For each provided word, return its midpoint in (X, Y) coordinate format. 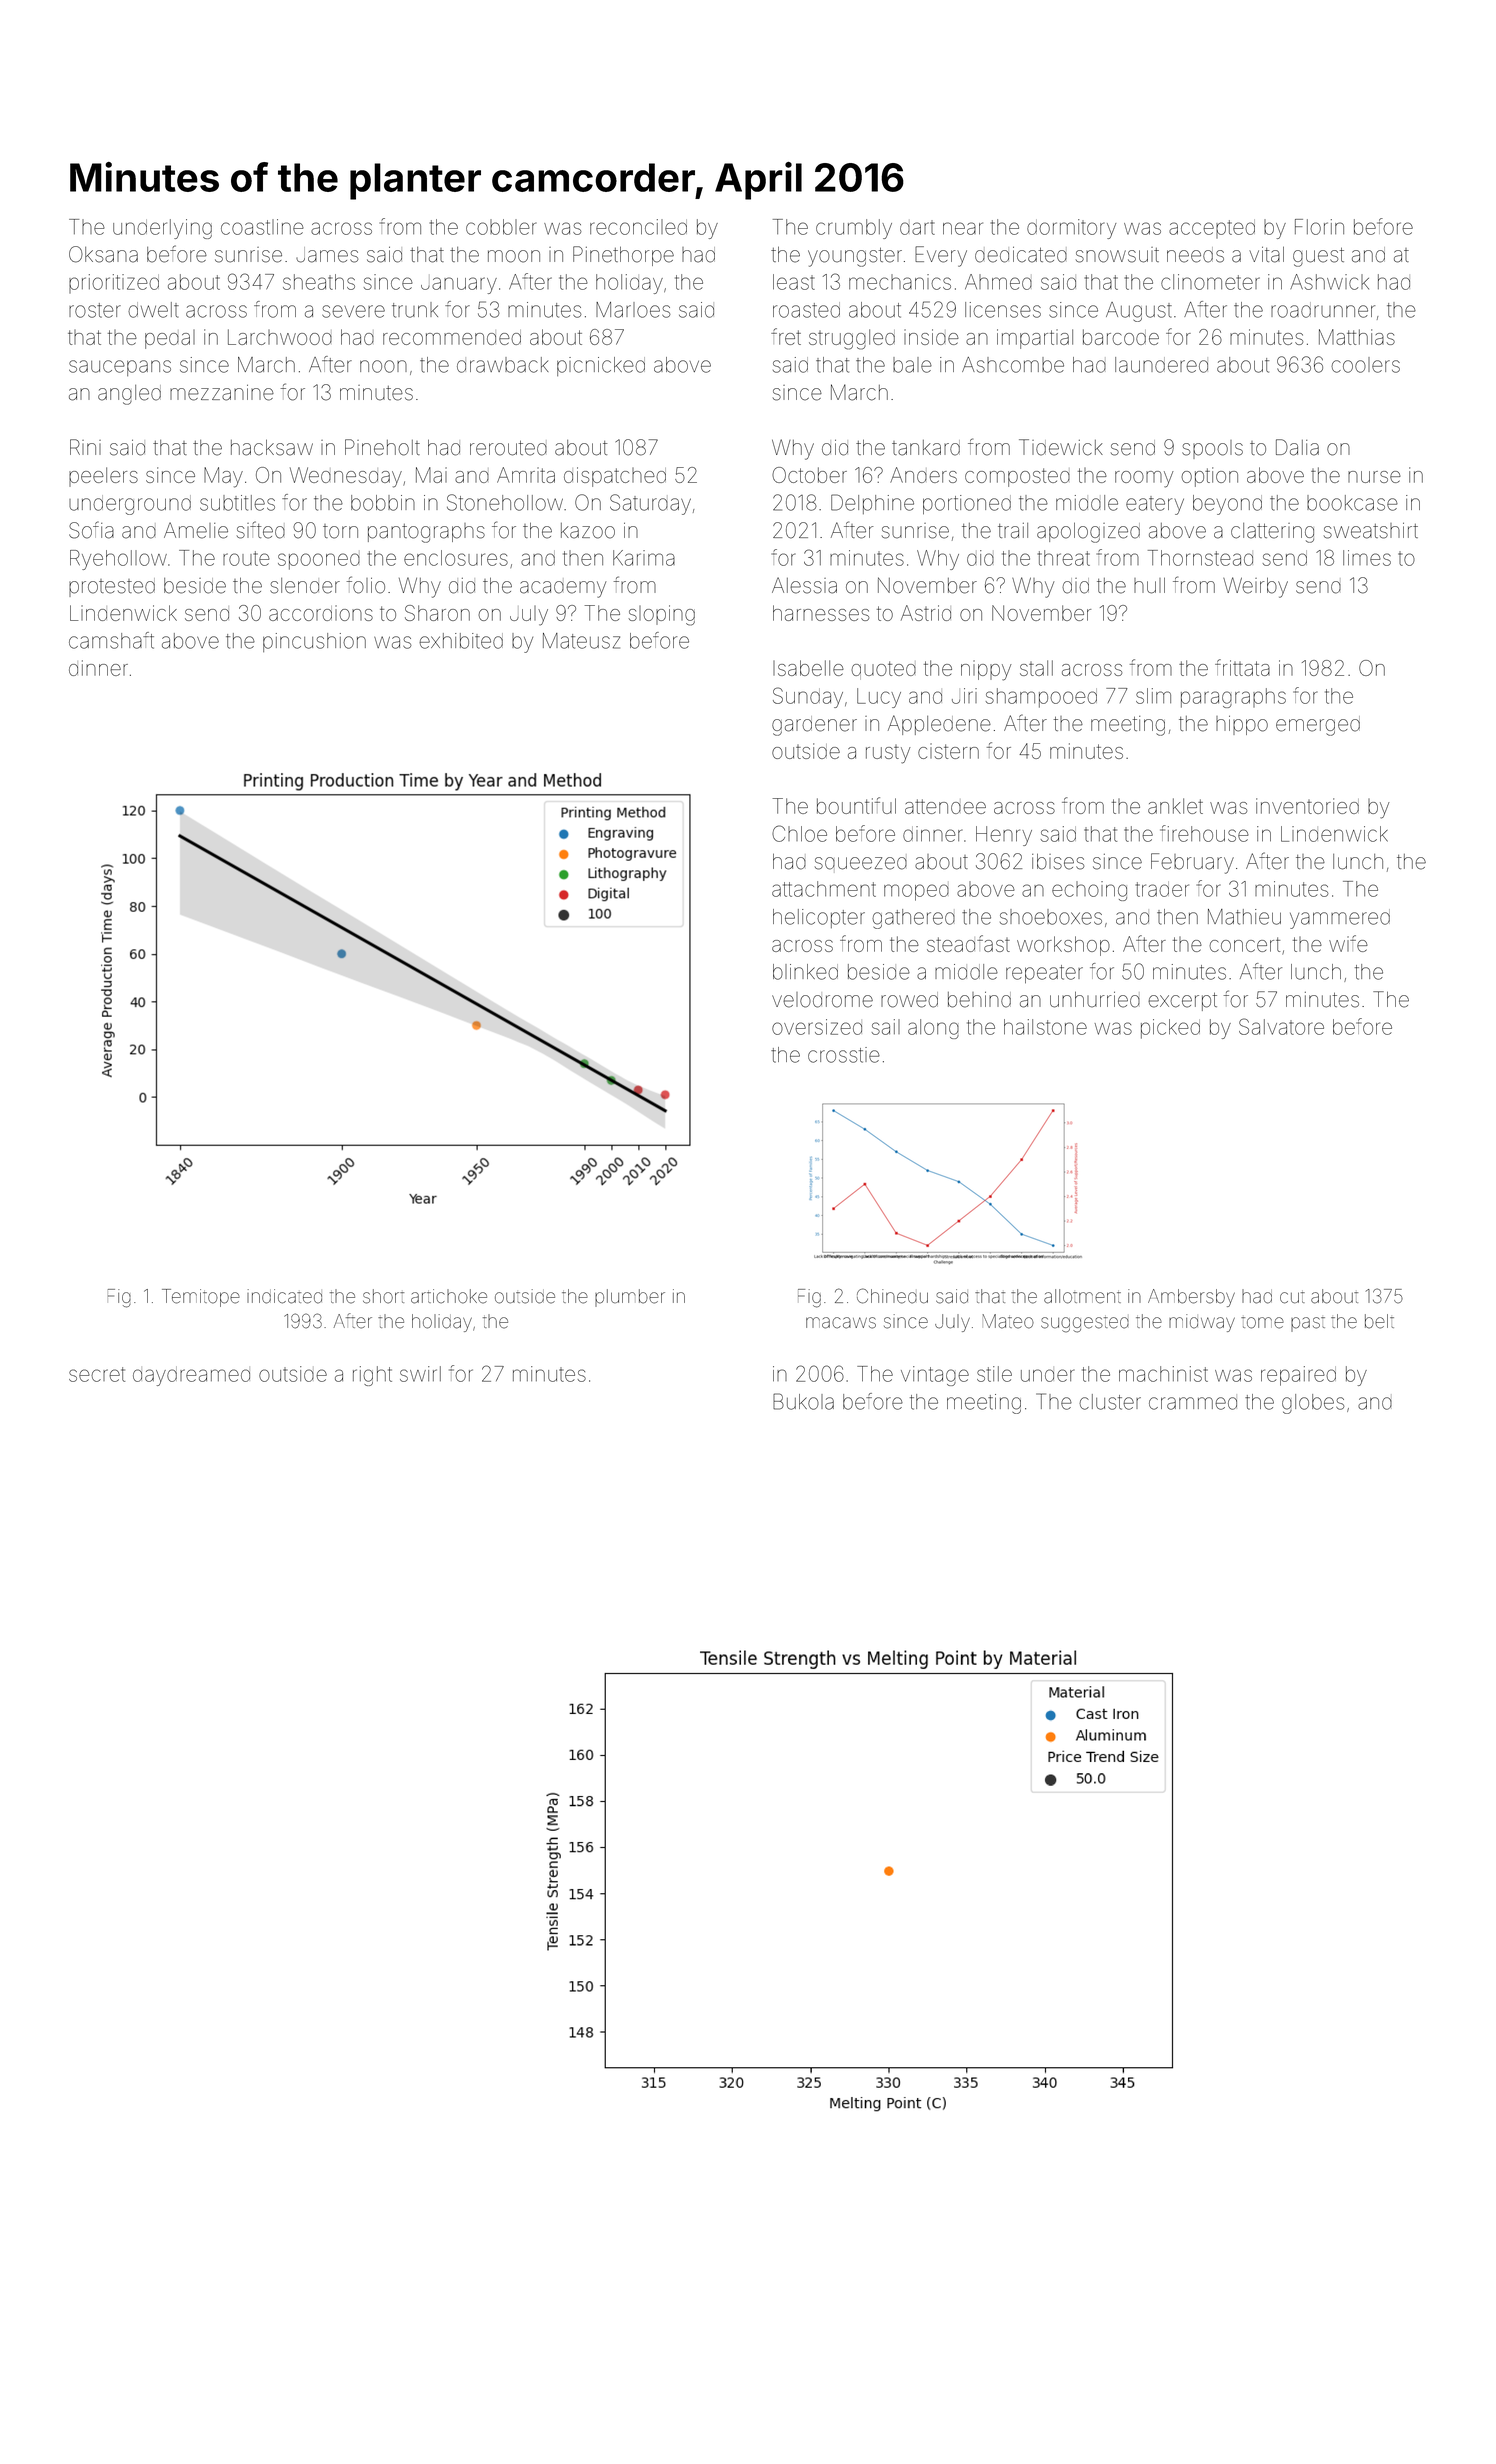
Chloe (799, 833)
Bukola (803, 1401)
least (794, 282)
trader (1162, 889)
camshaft (111, 640)
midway (1202, 1323)
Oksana (103, 254)
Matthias (1357, 337)
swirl (420, 1374)
